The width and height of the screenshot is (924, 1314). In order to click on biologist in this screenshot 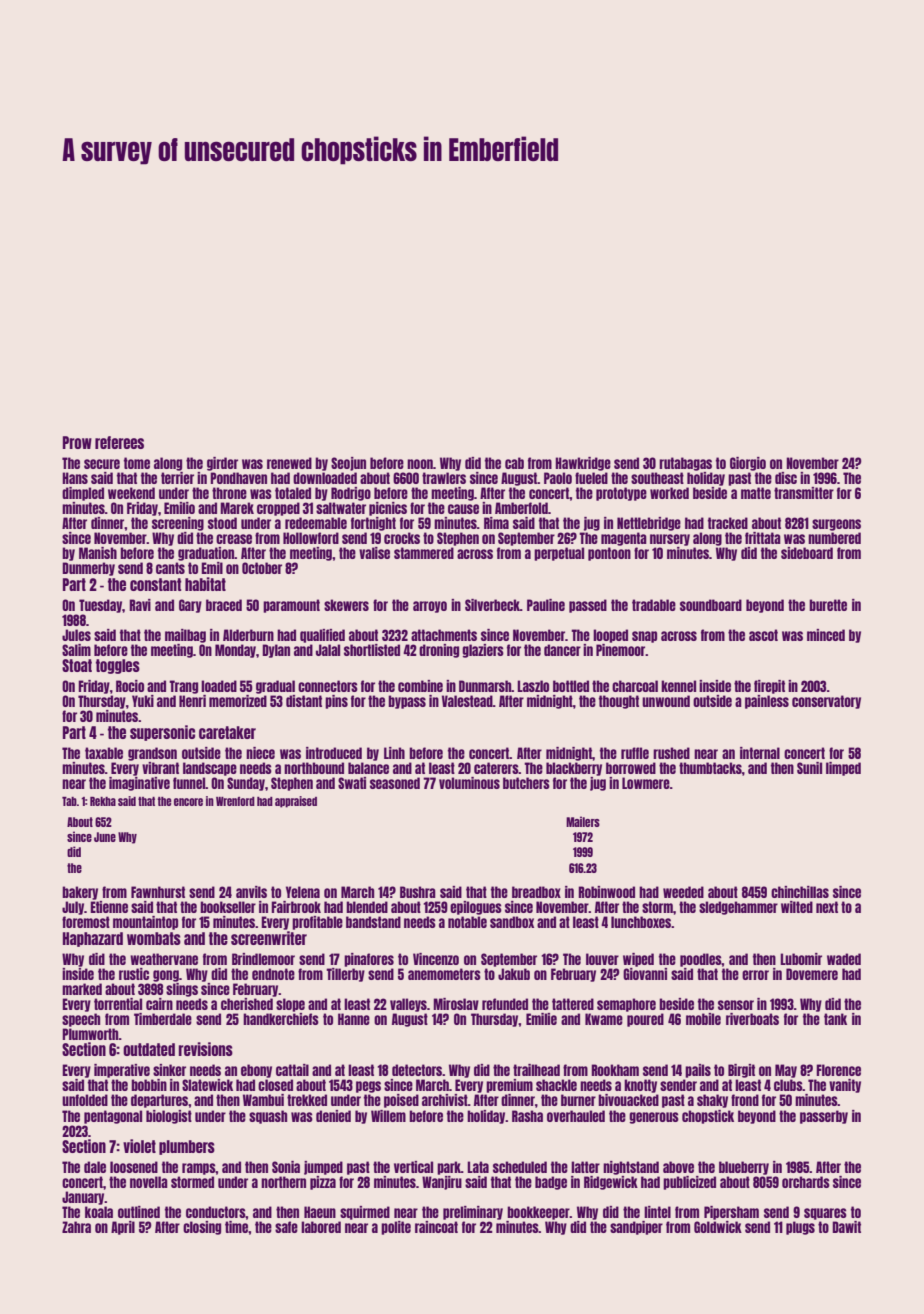, I will do `click(169, 1117)`.
